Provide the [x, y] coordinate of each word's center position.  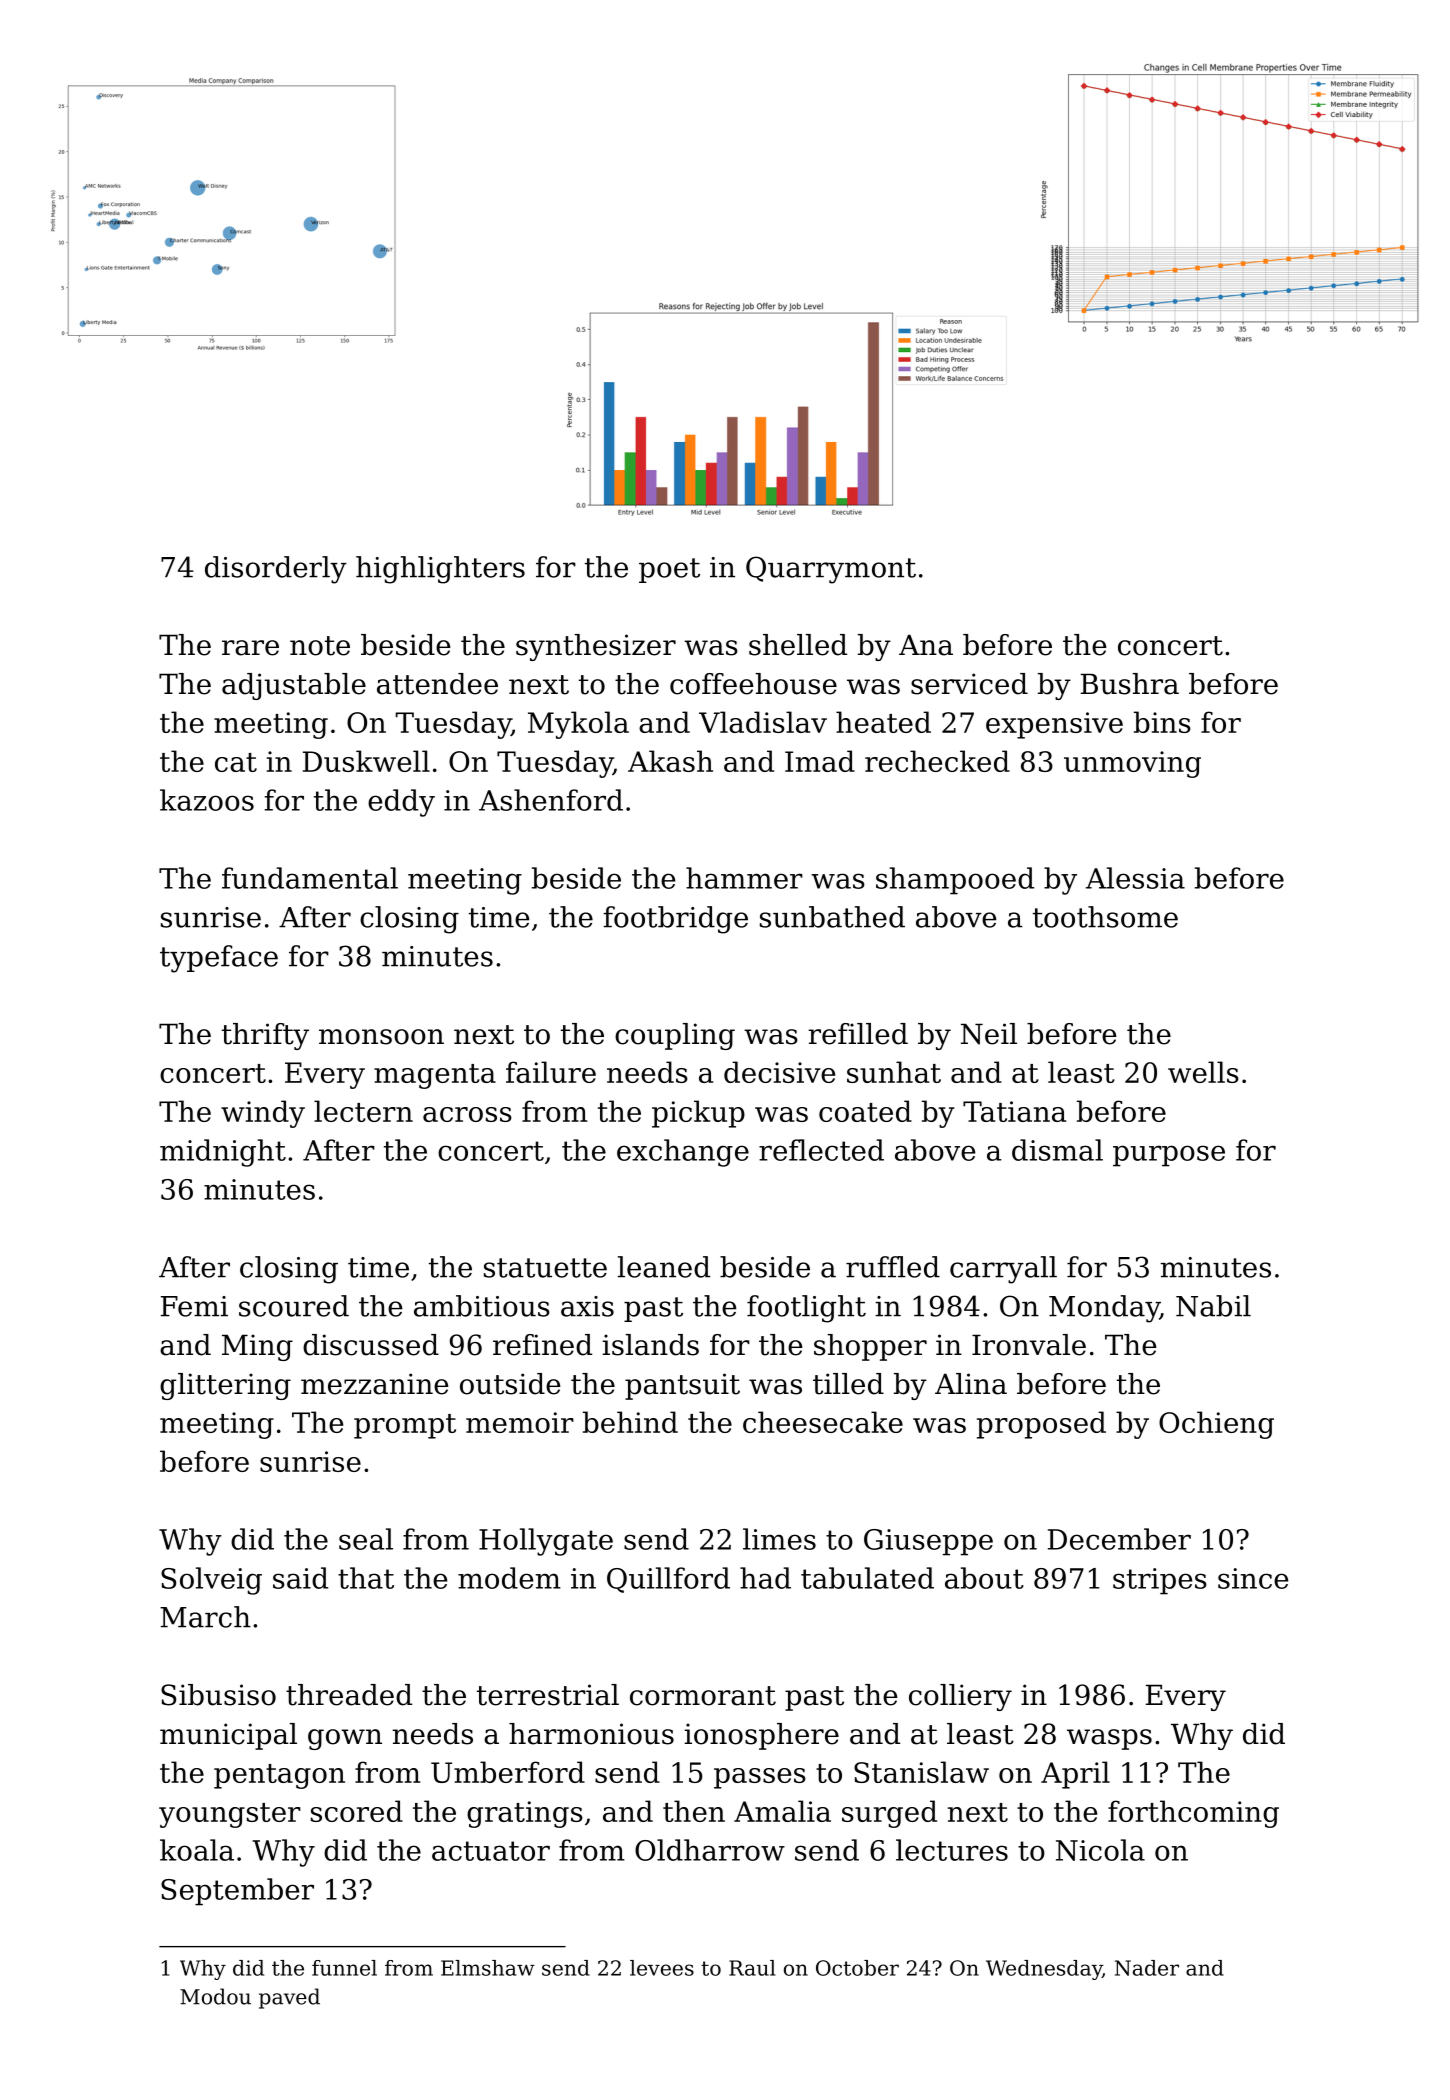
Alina [971, 1384]
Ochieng [1216, 1425]
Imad [820, 761]
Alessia [1135, 878]
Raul [752, 1968]
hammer [744, 878]
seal [366, 1539]
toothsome [1105, 917]
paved [289, 1998]
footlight [806, 1309]
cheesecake [823, 1422]
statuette [545, 1268]
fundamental [310, 878]
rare [250, 648]
